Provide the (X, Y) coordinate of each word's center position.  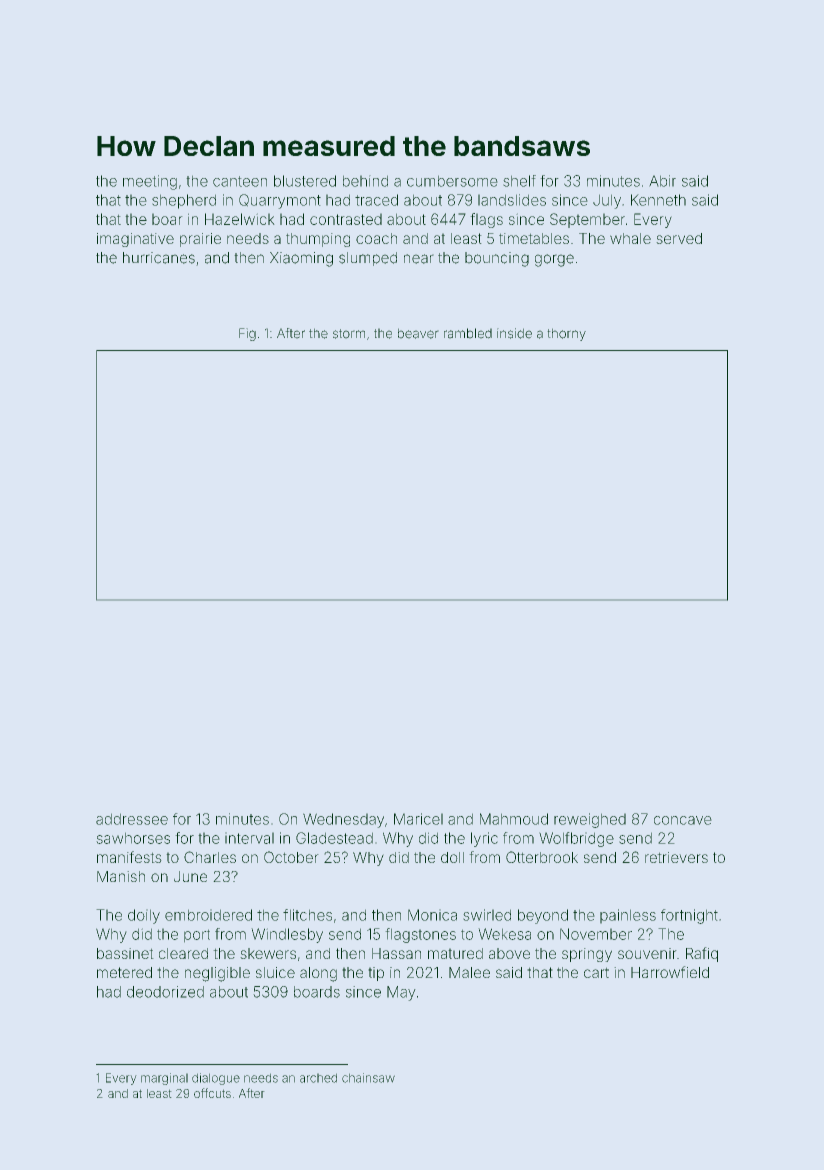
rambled (468, 333)
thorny (567, 335)
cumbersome (452, 181)
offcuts (212, 1093)
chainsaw (368, 1078)
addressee (132, 819)
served (679, 238)
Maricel (418, 819)
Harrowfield (670, 972)
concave (682, 820)
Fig (247, 334)
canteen (240, 181)
